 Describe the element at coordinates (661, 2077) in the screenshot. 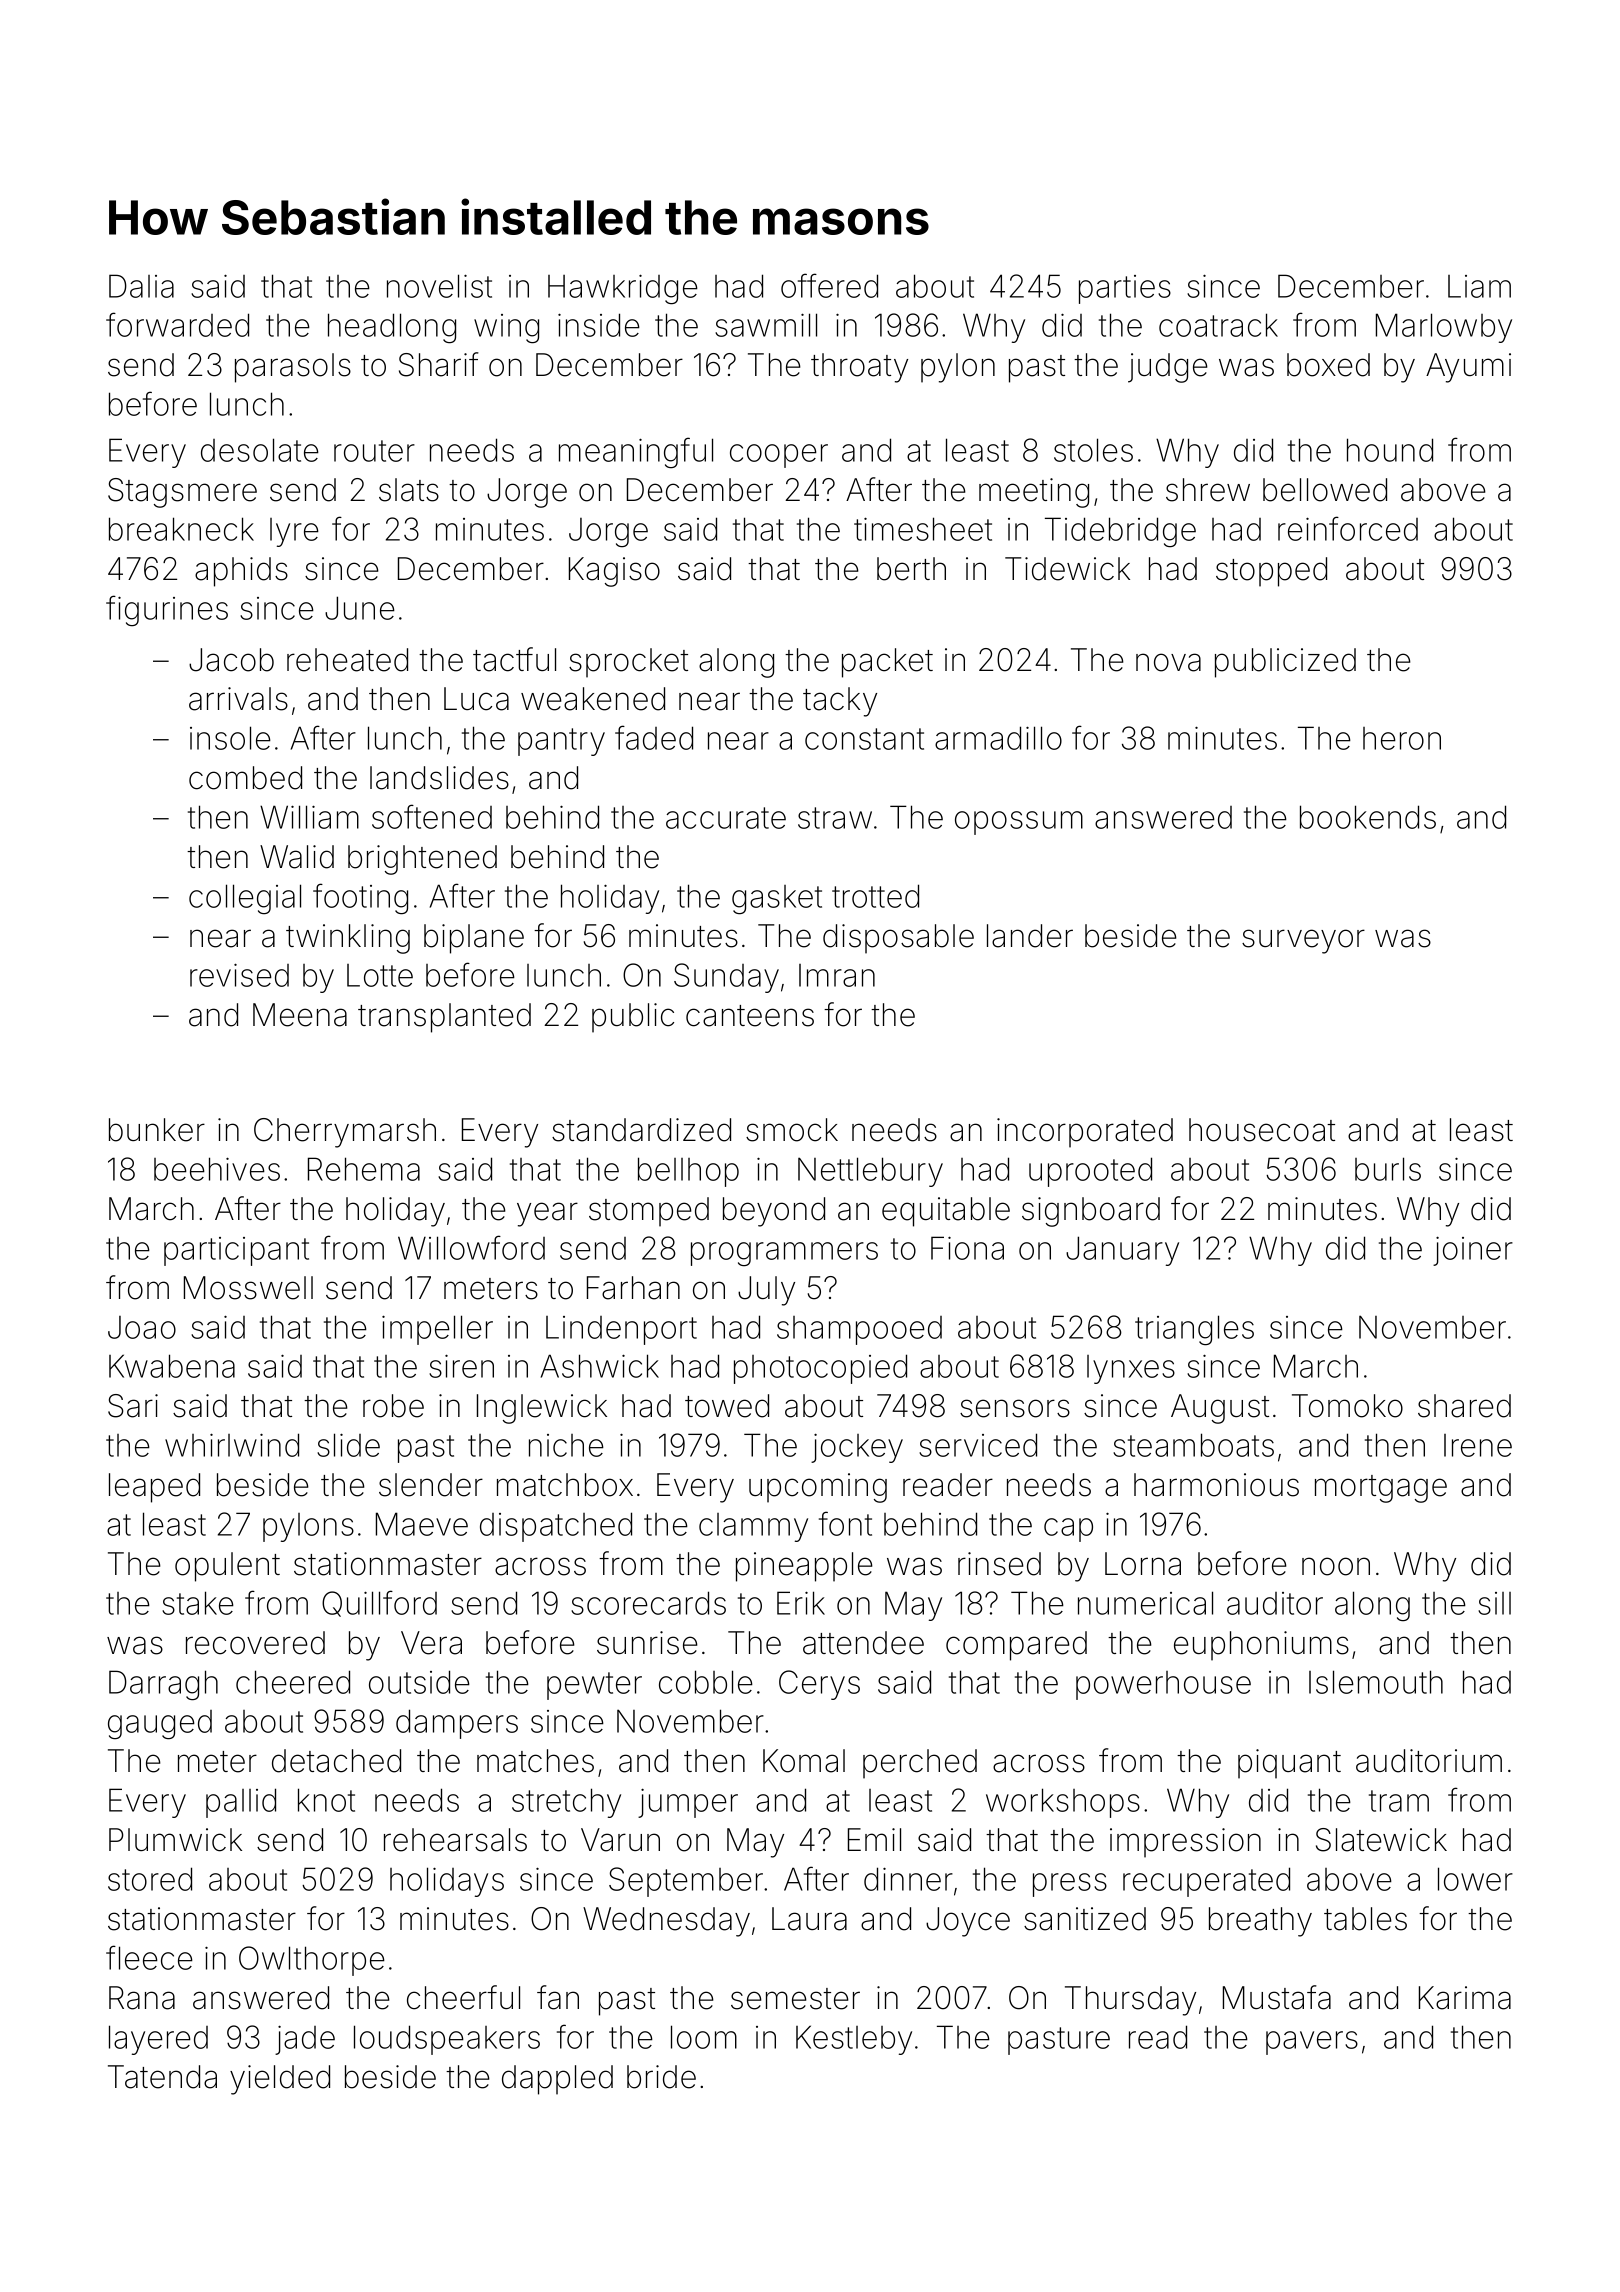

I see `bride` at that location.
